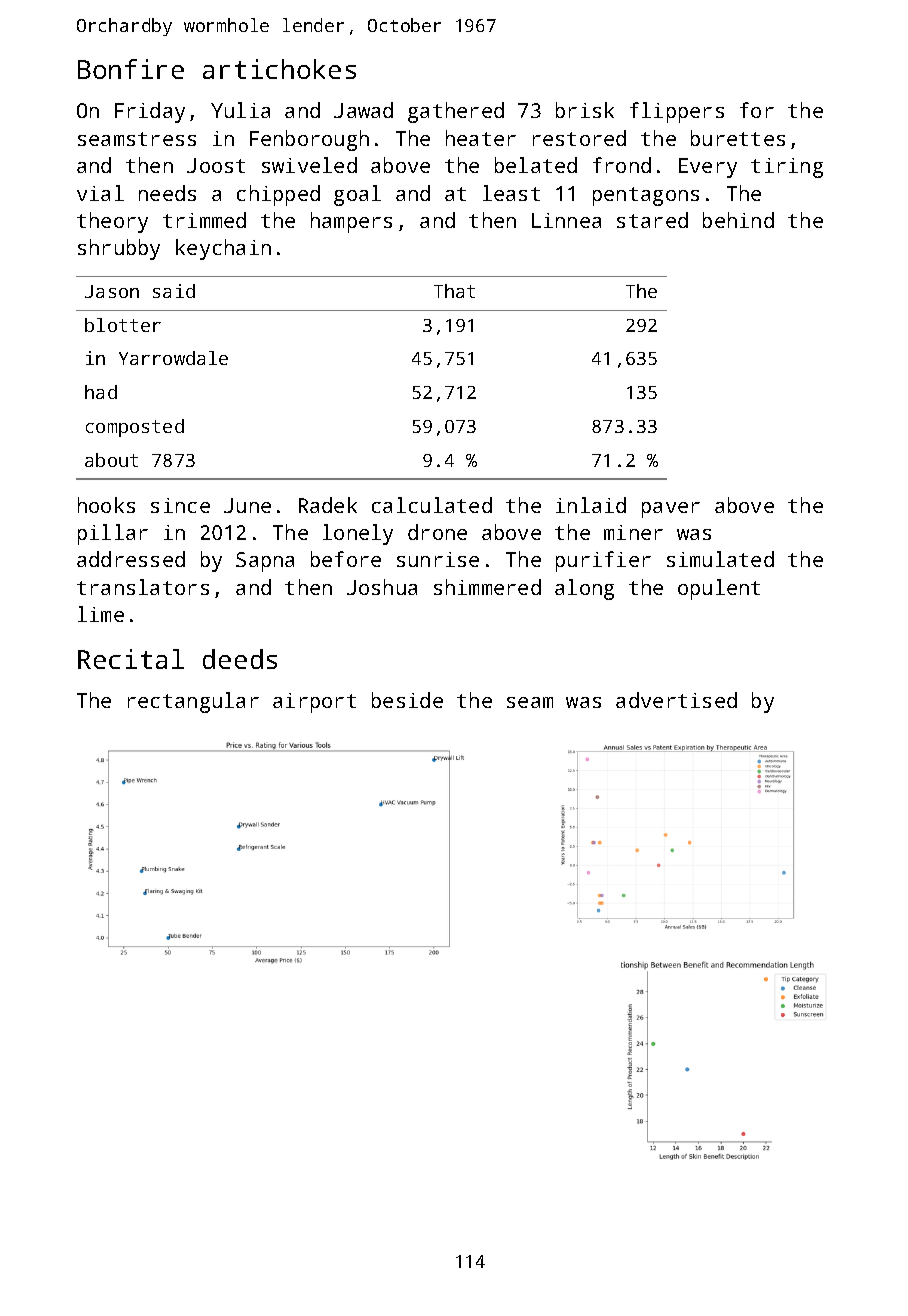 This screenshot has height=1316, width=908. Describe the element at coordinates (677, 112) in the screenshot. I see `flippers` at that location.
